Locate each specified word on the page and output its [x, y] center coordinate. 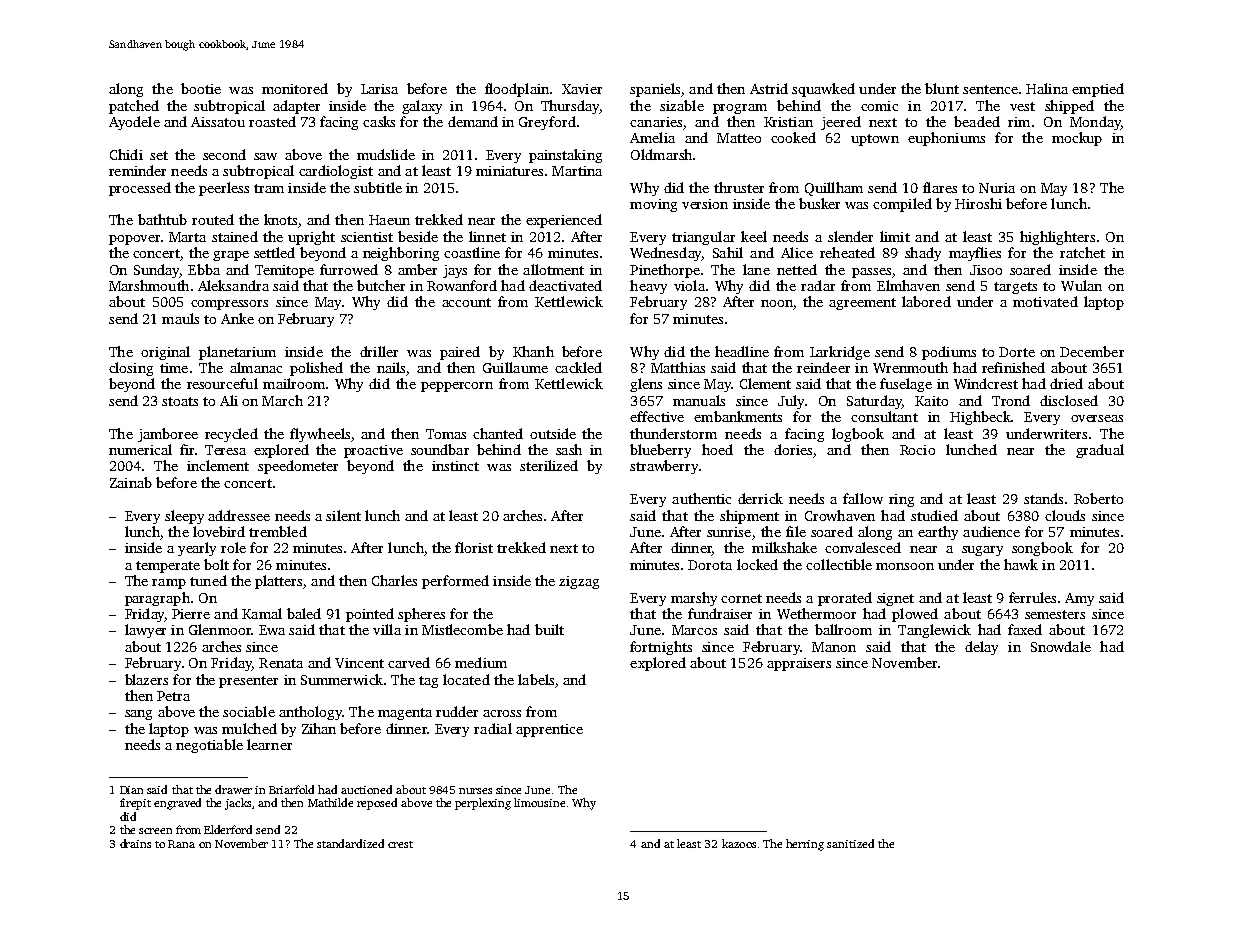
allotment [553, 269]
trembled [278, 531]
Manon [834, 647]
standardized [350, 843]
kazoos [739, 843]
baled [304, 613]
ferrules [1032, 597]
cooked [793, 137]
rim [1019, 122]
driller [379, 351]
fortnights [661, 648]
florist [474, 547]
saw [265, 156]
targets [1015, 288]
